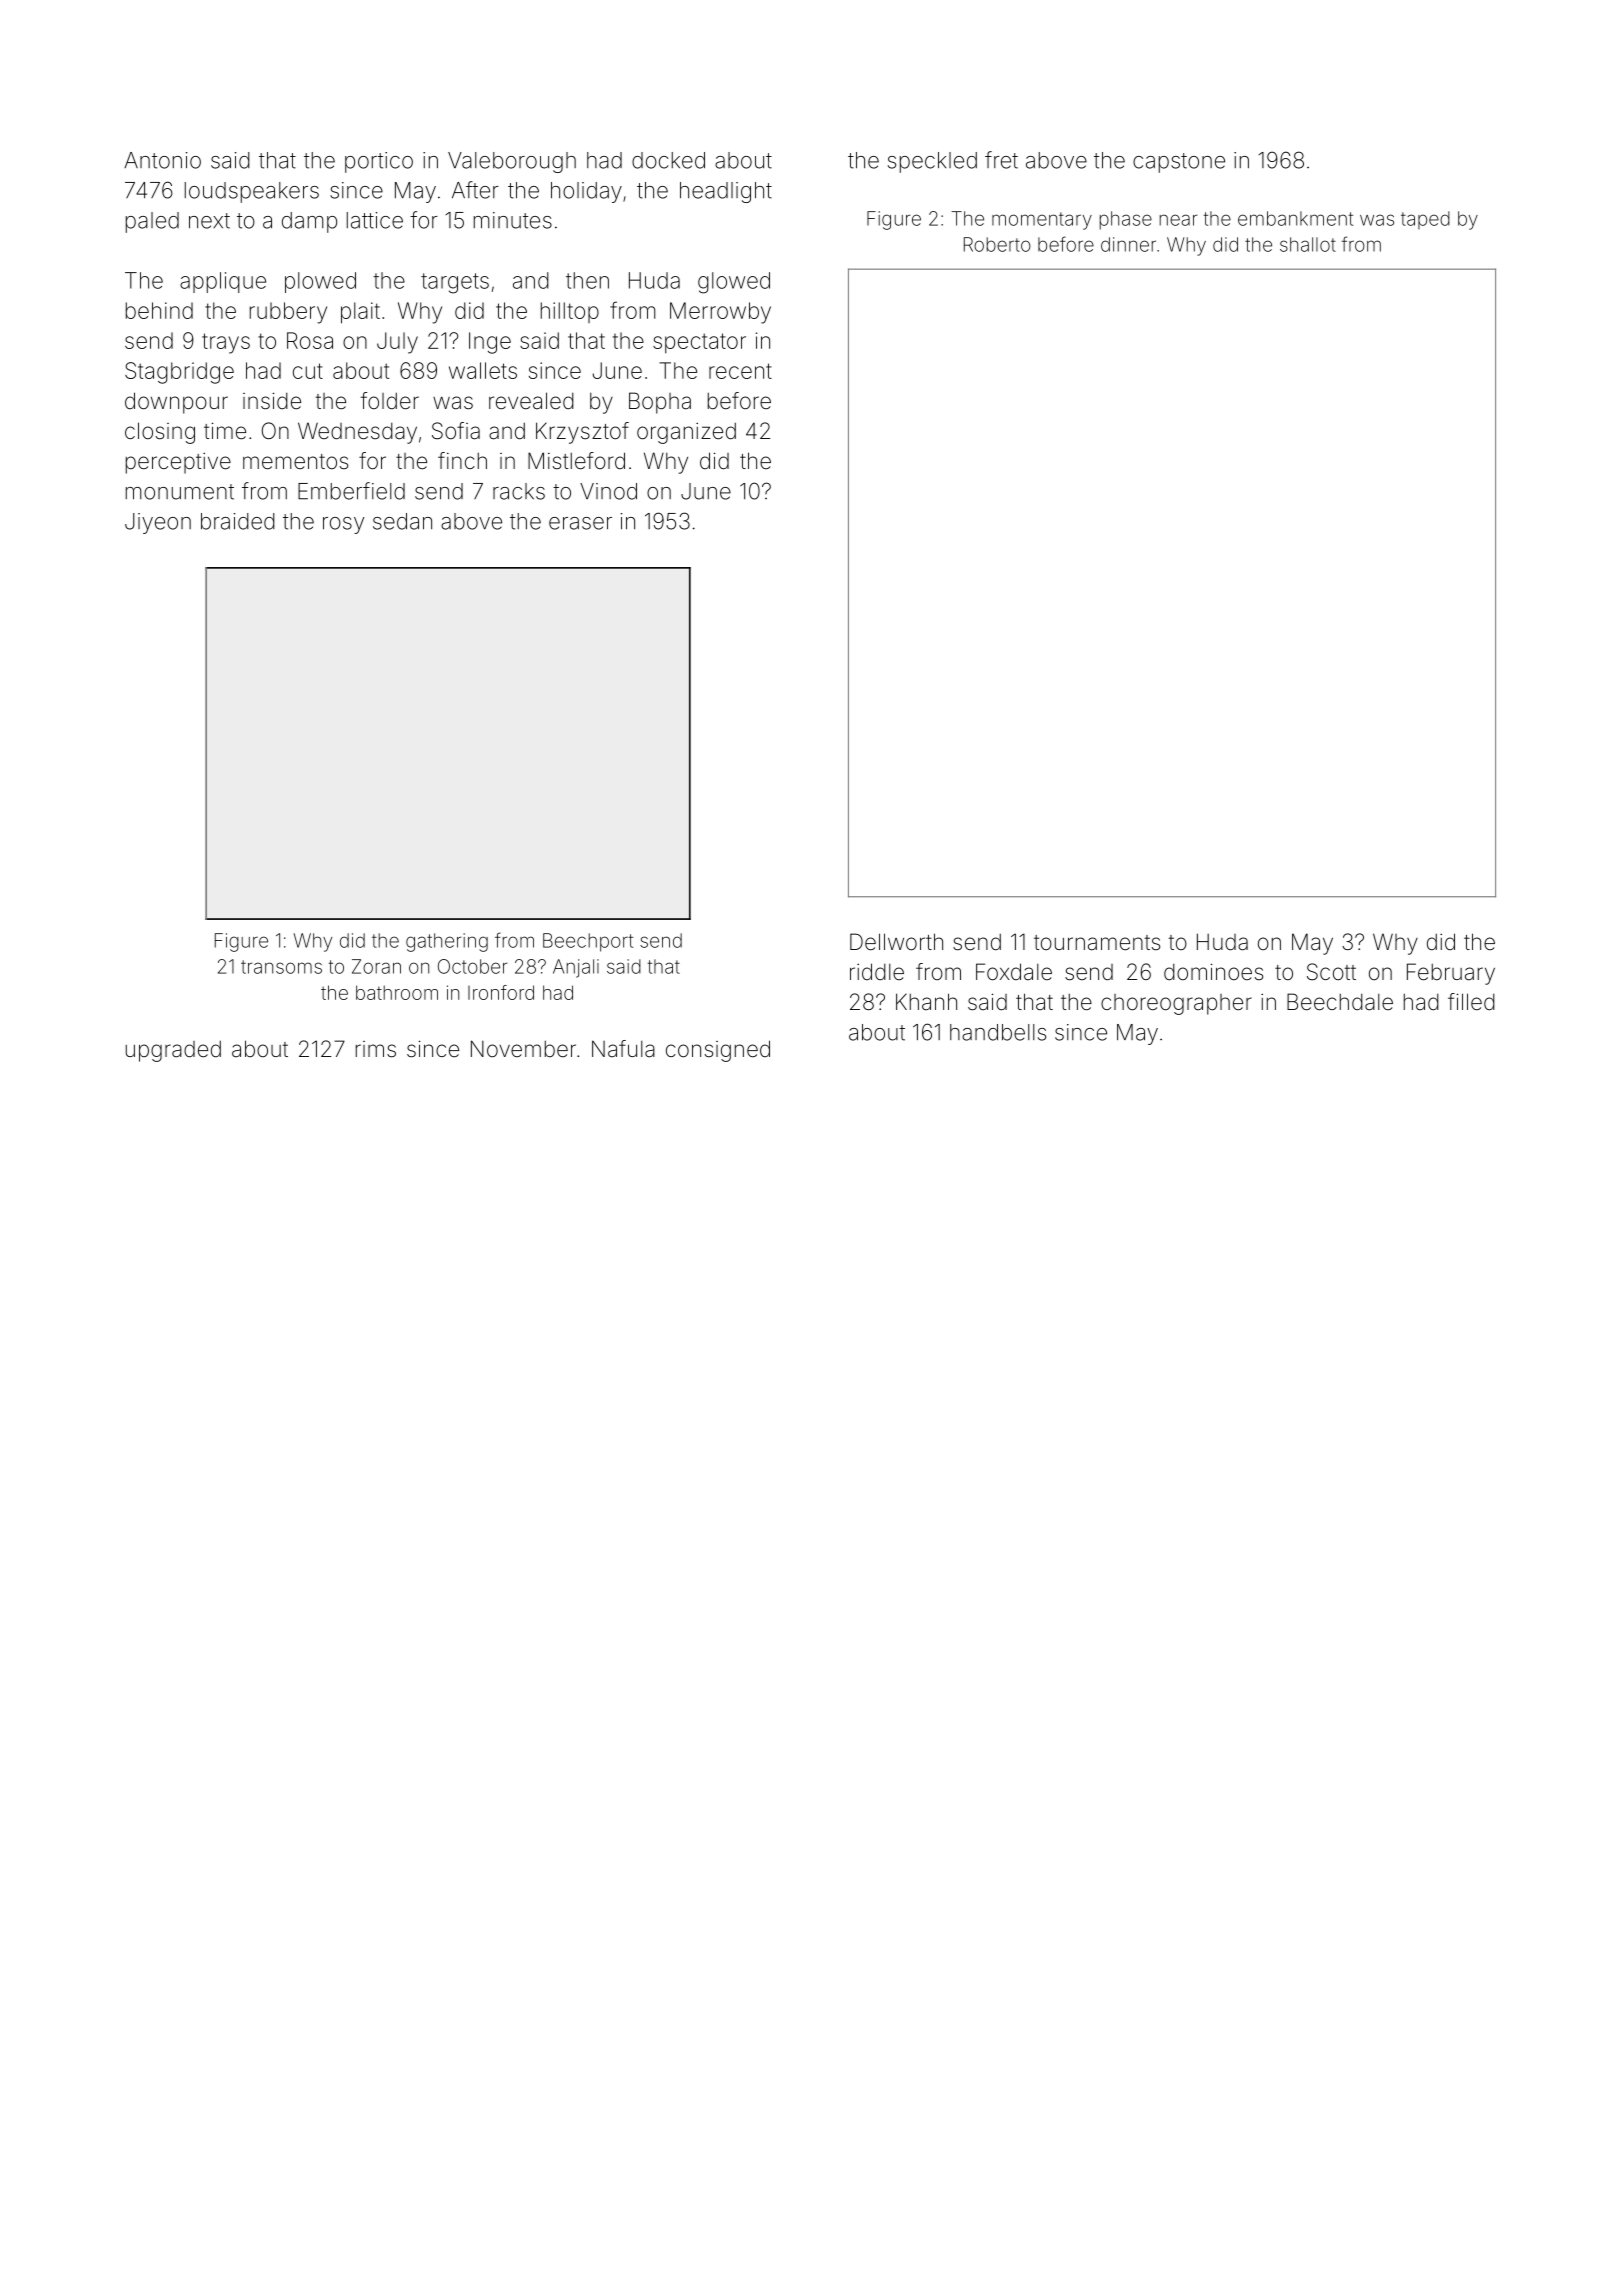 This screenshot has height=2292, width=1620. What do you see at coordinates (1179, 163) in the screenshot?
I see `capstone` at bounding box center [1179, 163].
